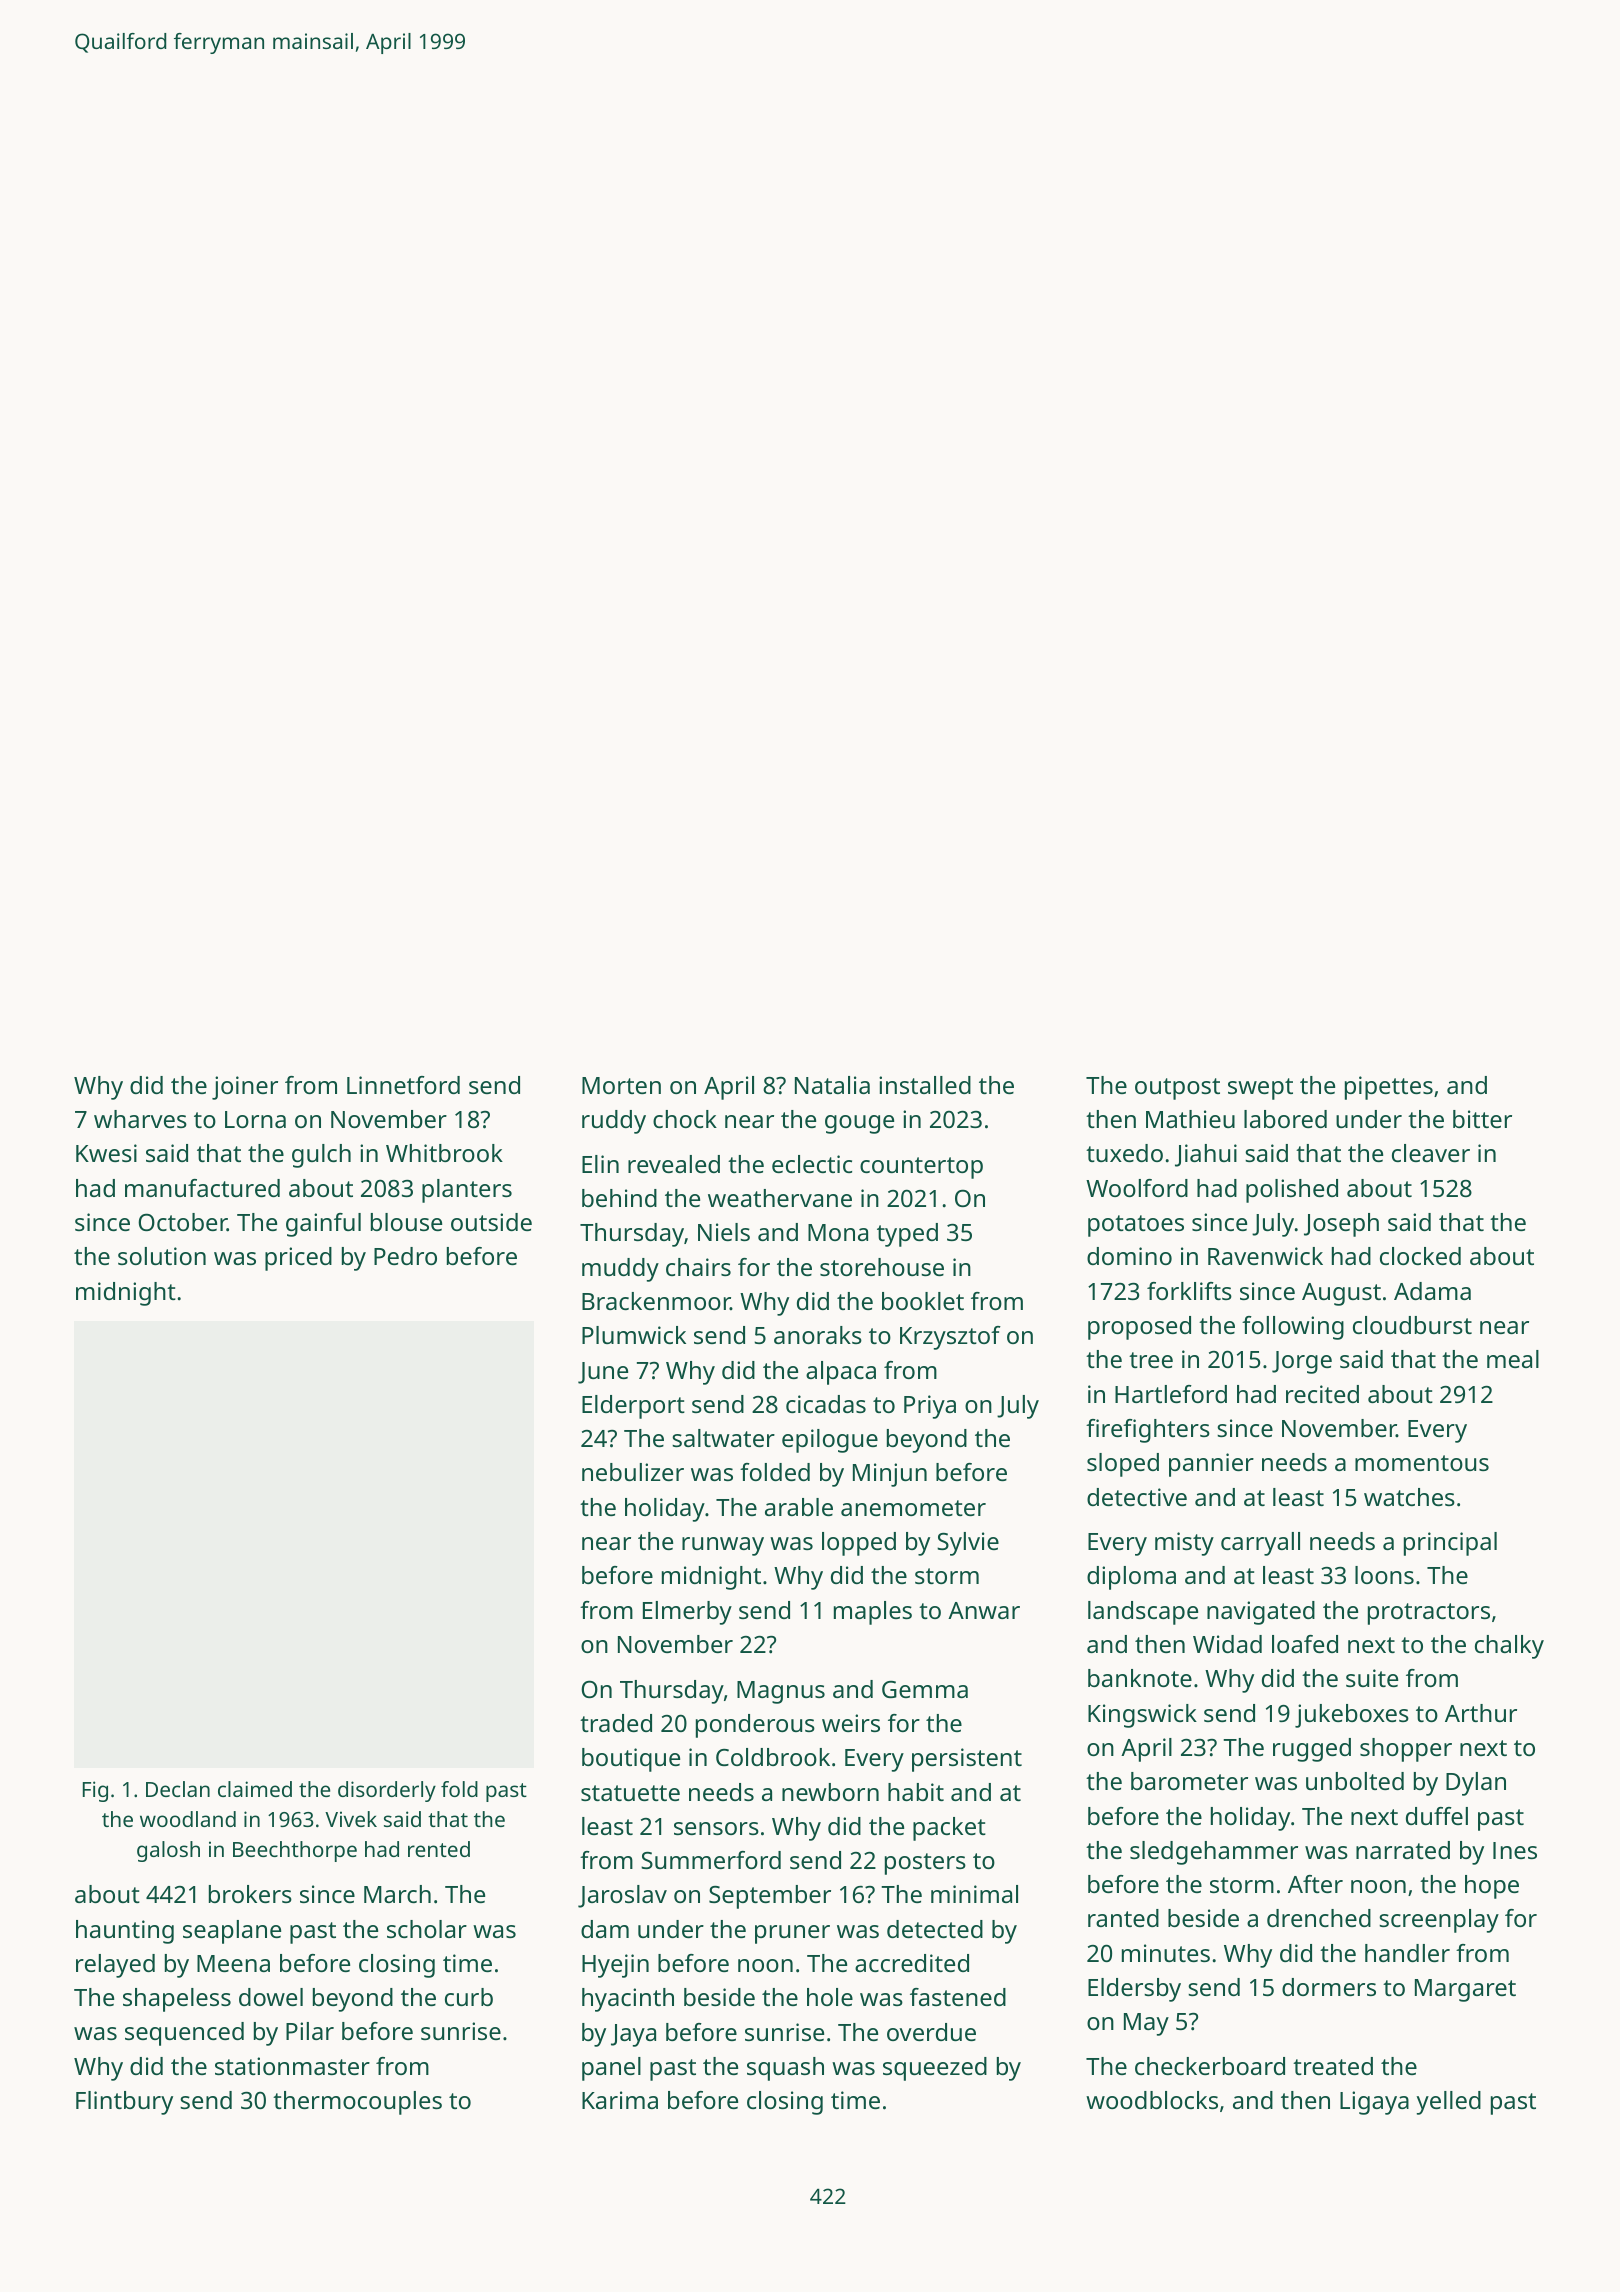  Describe the element at coordinates (724, 1232) in the screenshot. I see `Niels` at that location.
